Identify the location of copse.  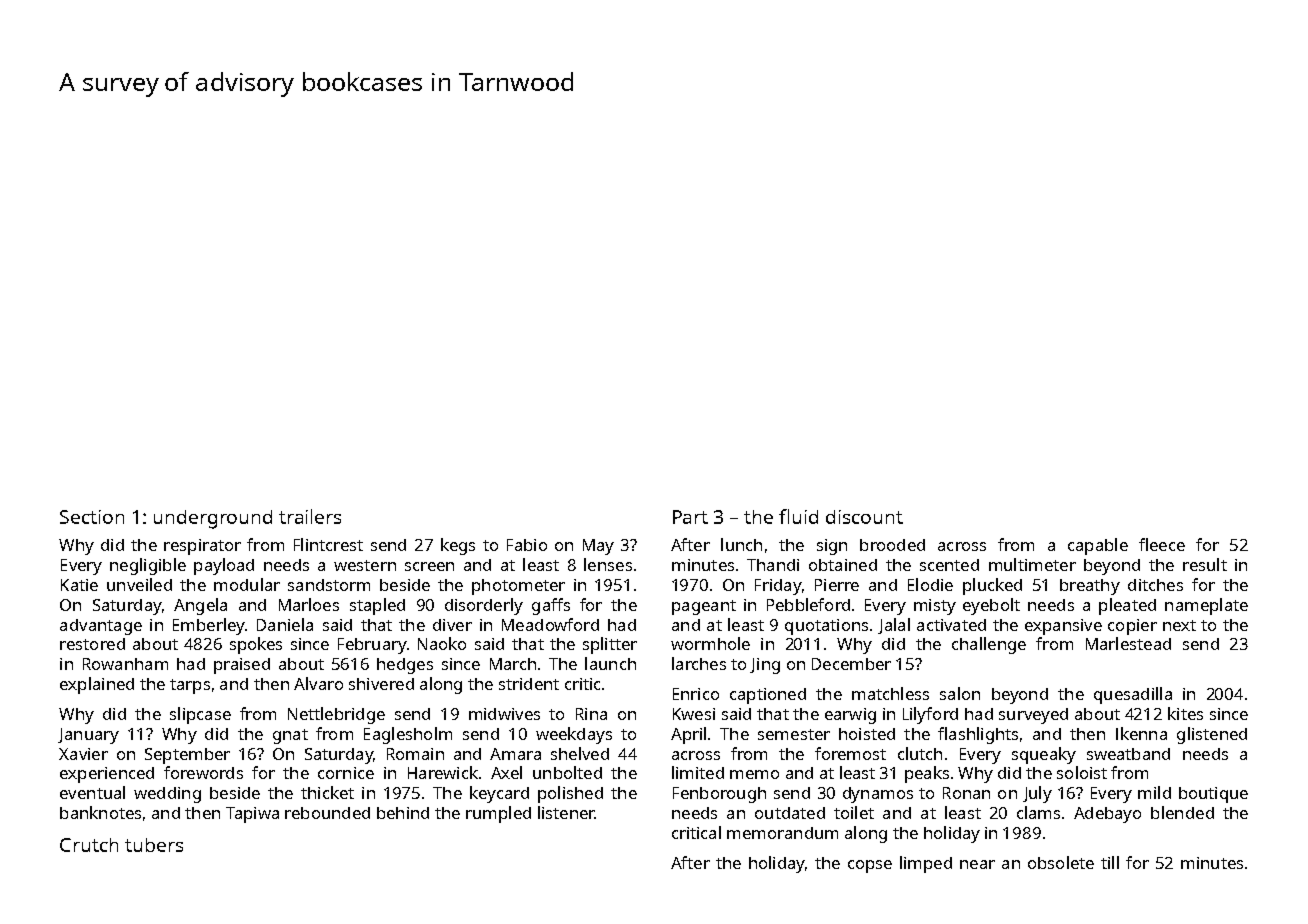
(870, 866).
